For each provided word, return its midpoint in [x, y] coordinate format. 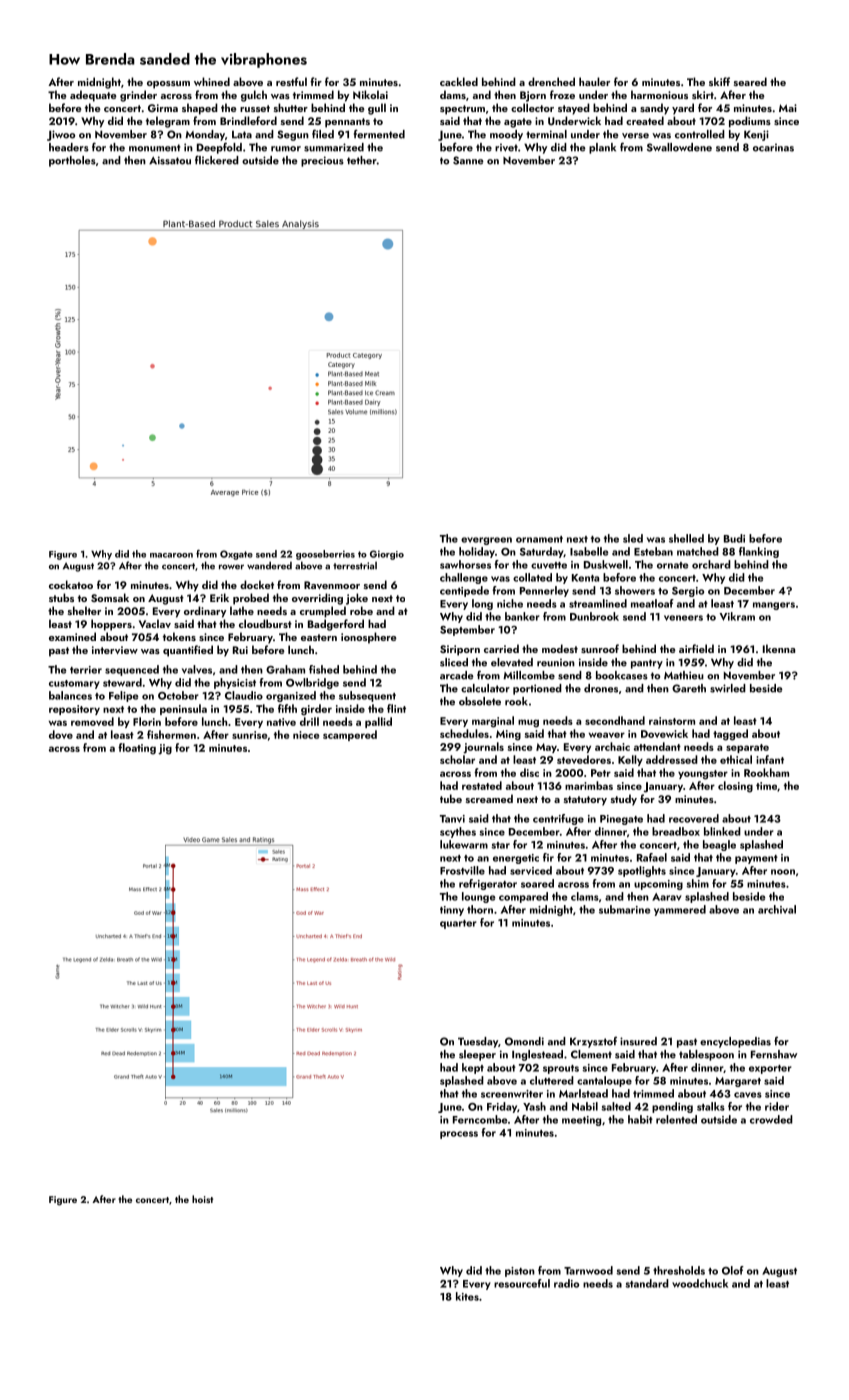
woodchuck [700, 1283]
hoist [202, 1199]
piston [520, 1272]
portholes [72, 161]
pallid [378, 722]
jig [165, 749]
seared [750, 81]
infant [770, 759]
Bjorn [533, 96]
